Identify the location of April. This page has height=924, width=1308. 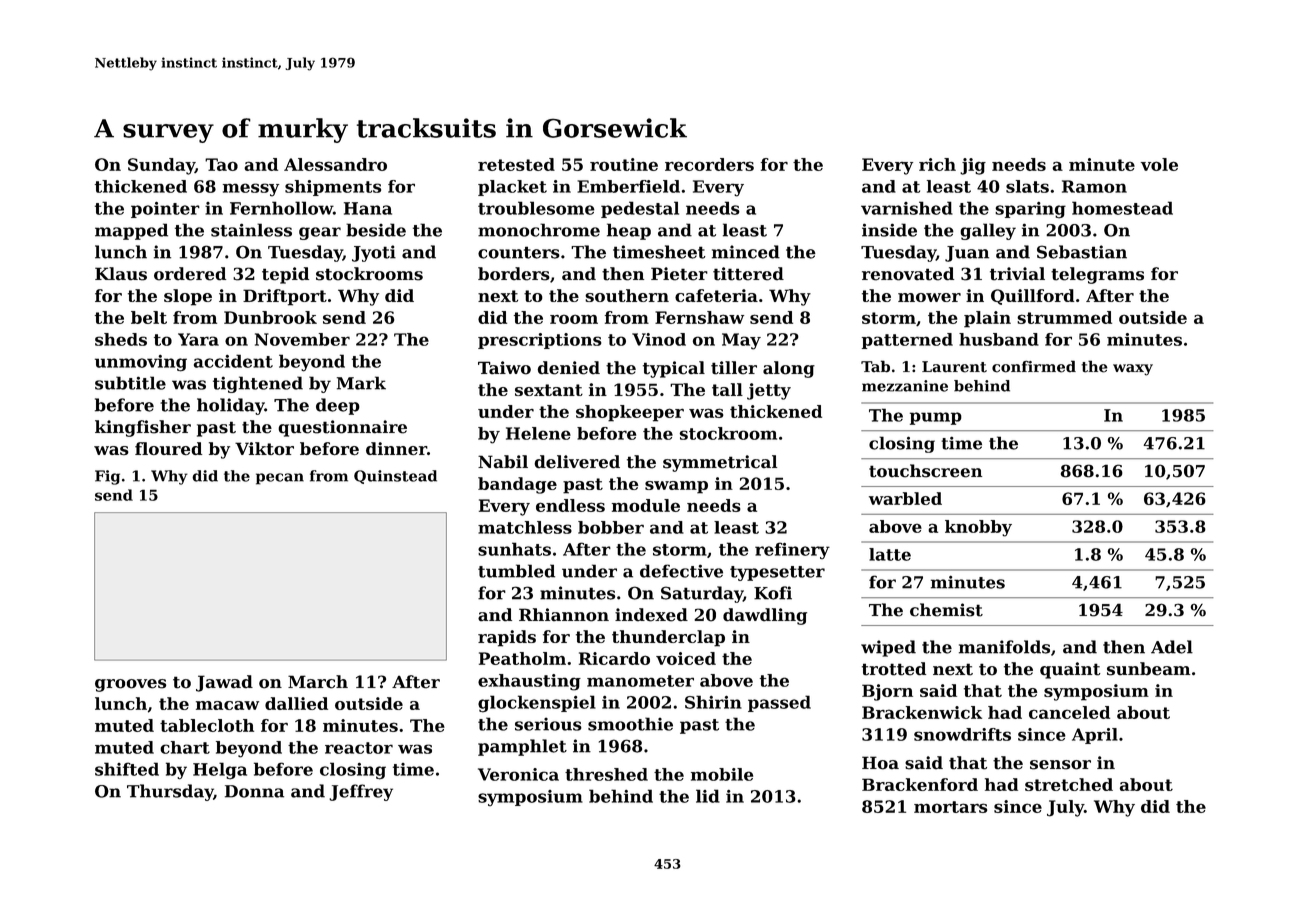
(1095, 736).
